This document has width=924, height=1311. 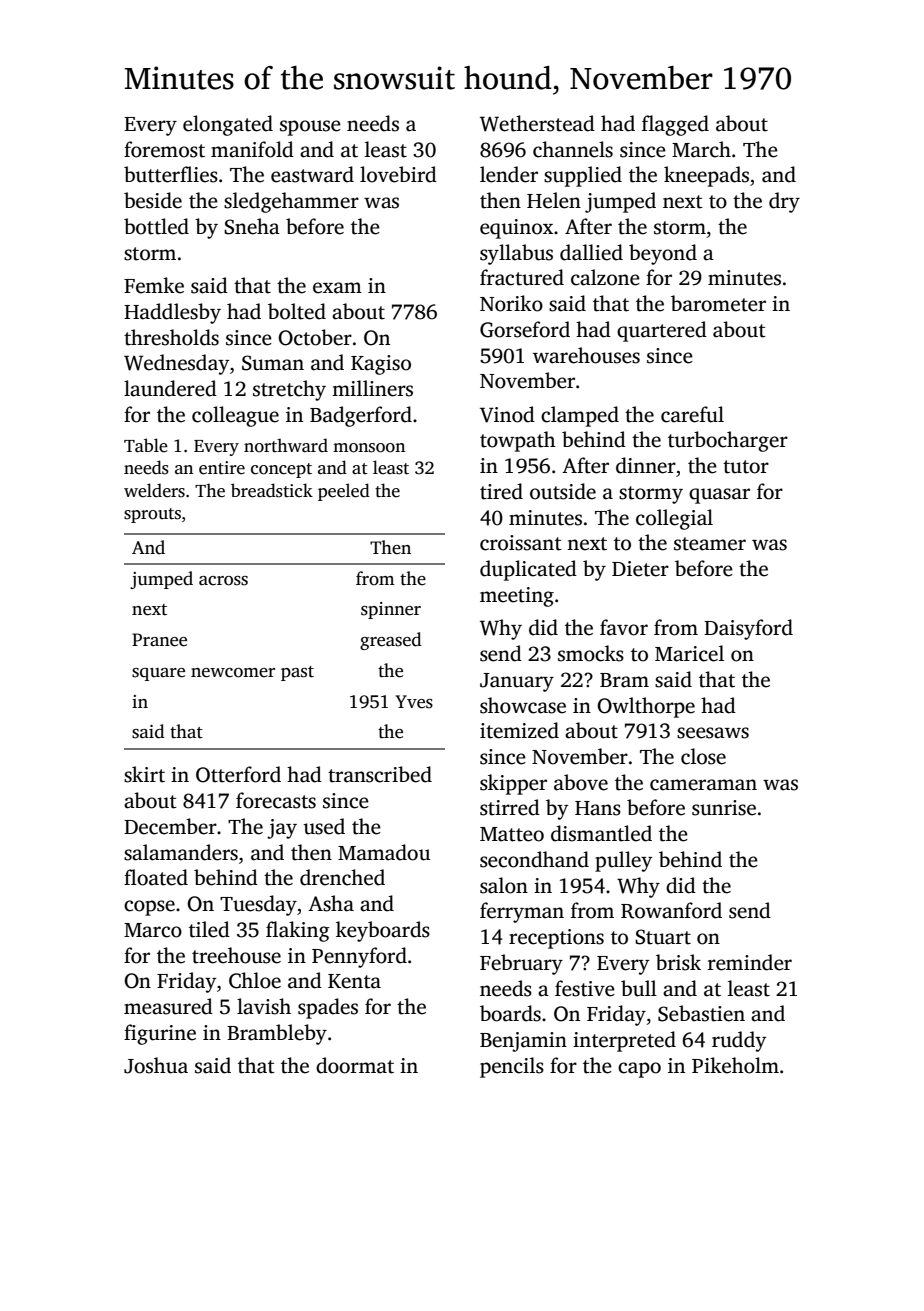 What do you see at coordinates (381, 365) in the document?
I see `Kagiso` at bounding box center [381, 365].
